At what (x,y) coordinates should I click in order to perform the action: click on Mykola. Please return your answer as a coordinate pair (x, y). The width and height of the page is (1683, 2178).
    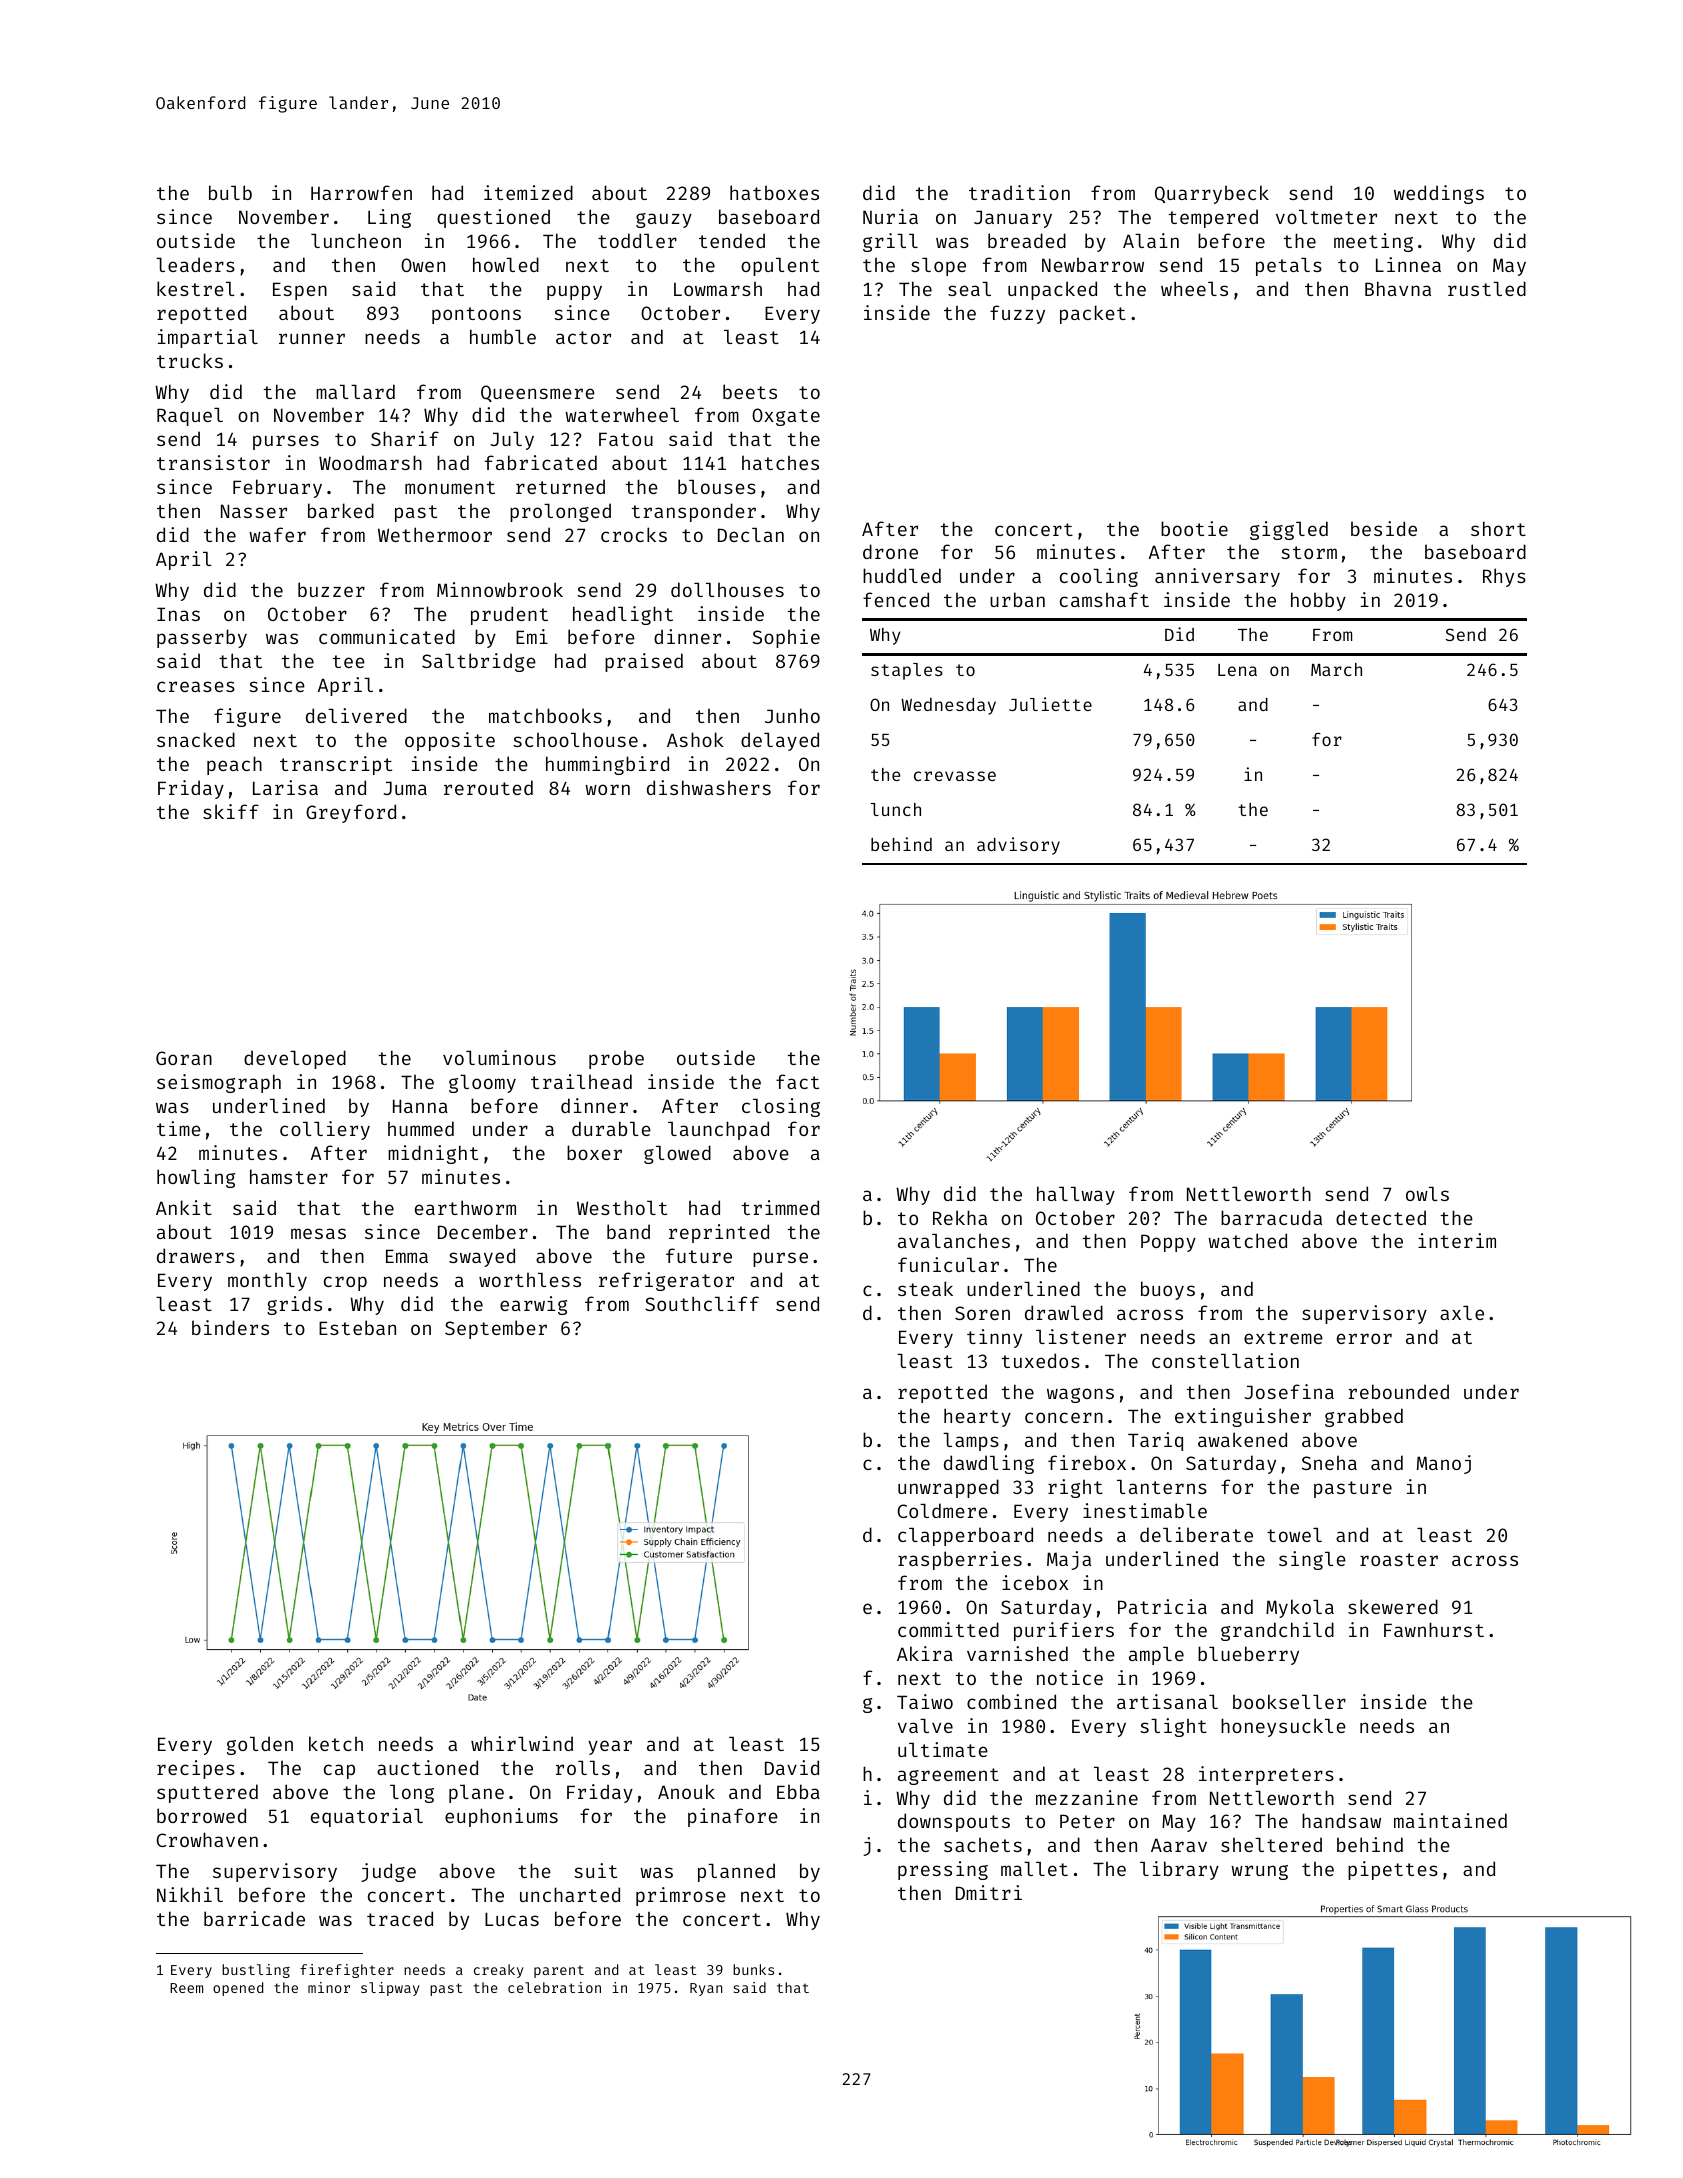
    Looking at the image, I should click on (1300, 1608).
